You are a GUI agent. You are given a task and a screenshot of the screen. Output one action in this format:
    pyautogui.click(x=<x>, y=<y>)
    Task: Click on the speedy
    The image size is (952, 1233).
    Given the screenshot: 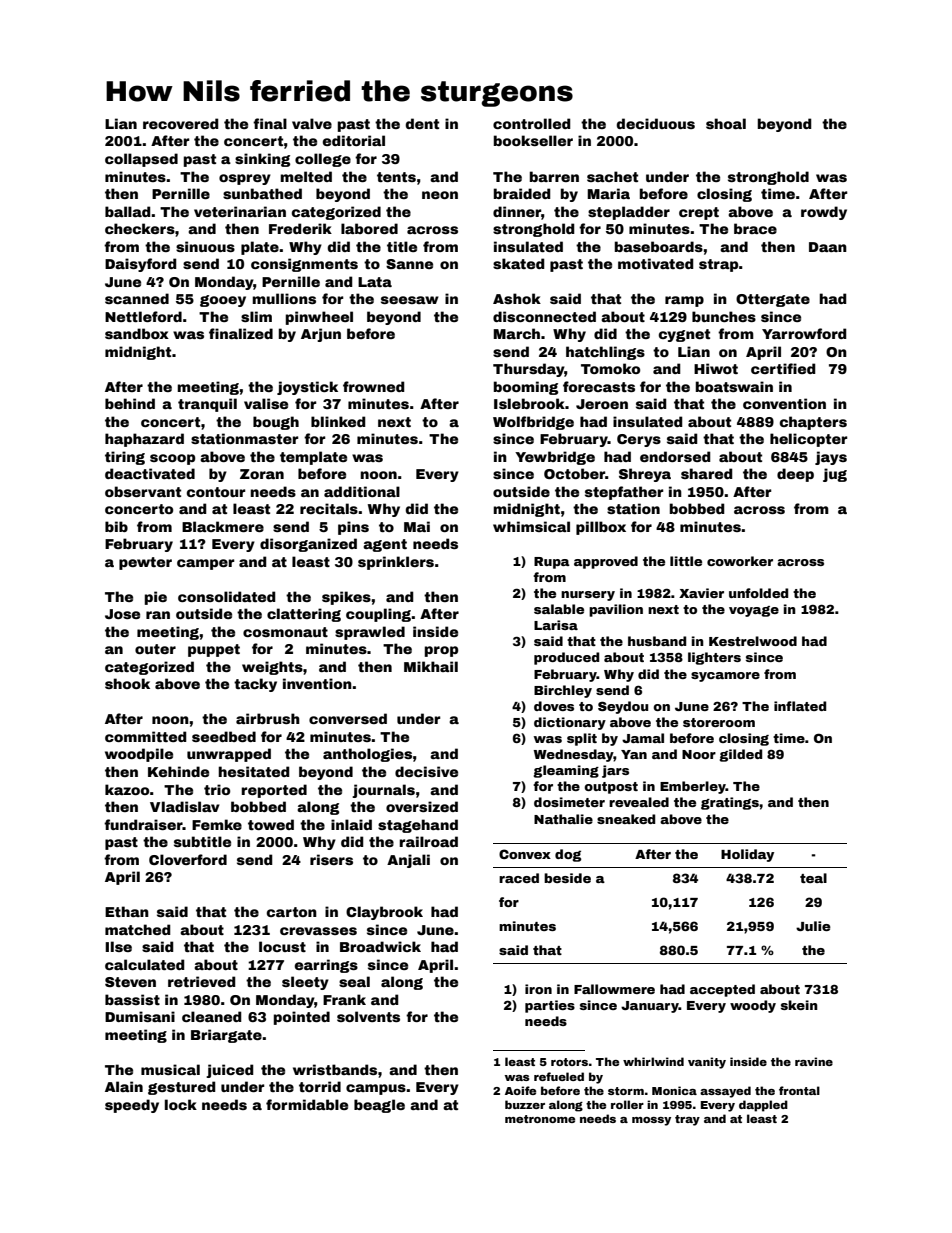 What is the action you would take?
    pyautogui.click(x=132, y=1106)
